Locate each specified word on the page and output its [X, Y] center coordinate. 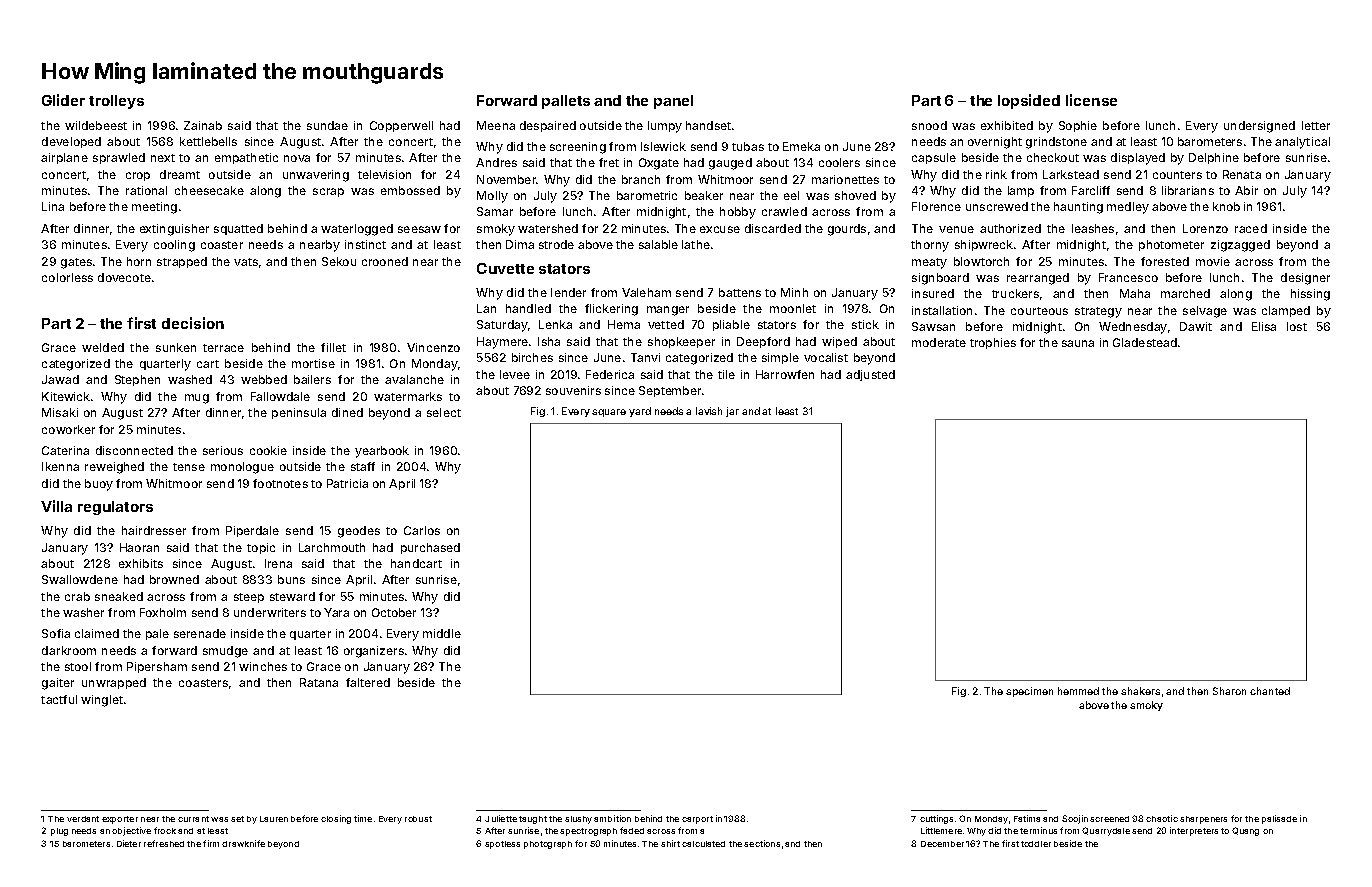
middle [442, 633]
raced [1251, 228]
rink [996, 174]
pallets [566, 102]
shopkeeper [681, 342]
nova [297, 158]
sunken [176, 347]
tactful [59, 699]
